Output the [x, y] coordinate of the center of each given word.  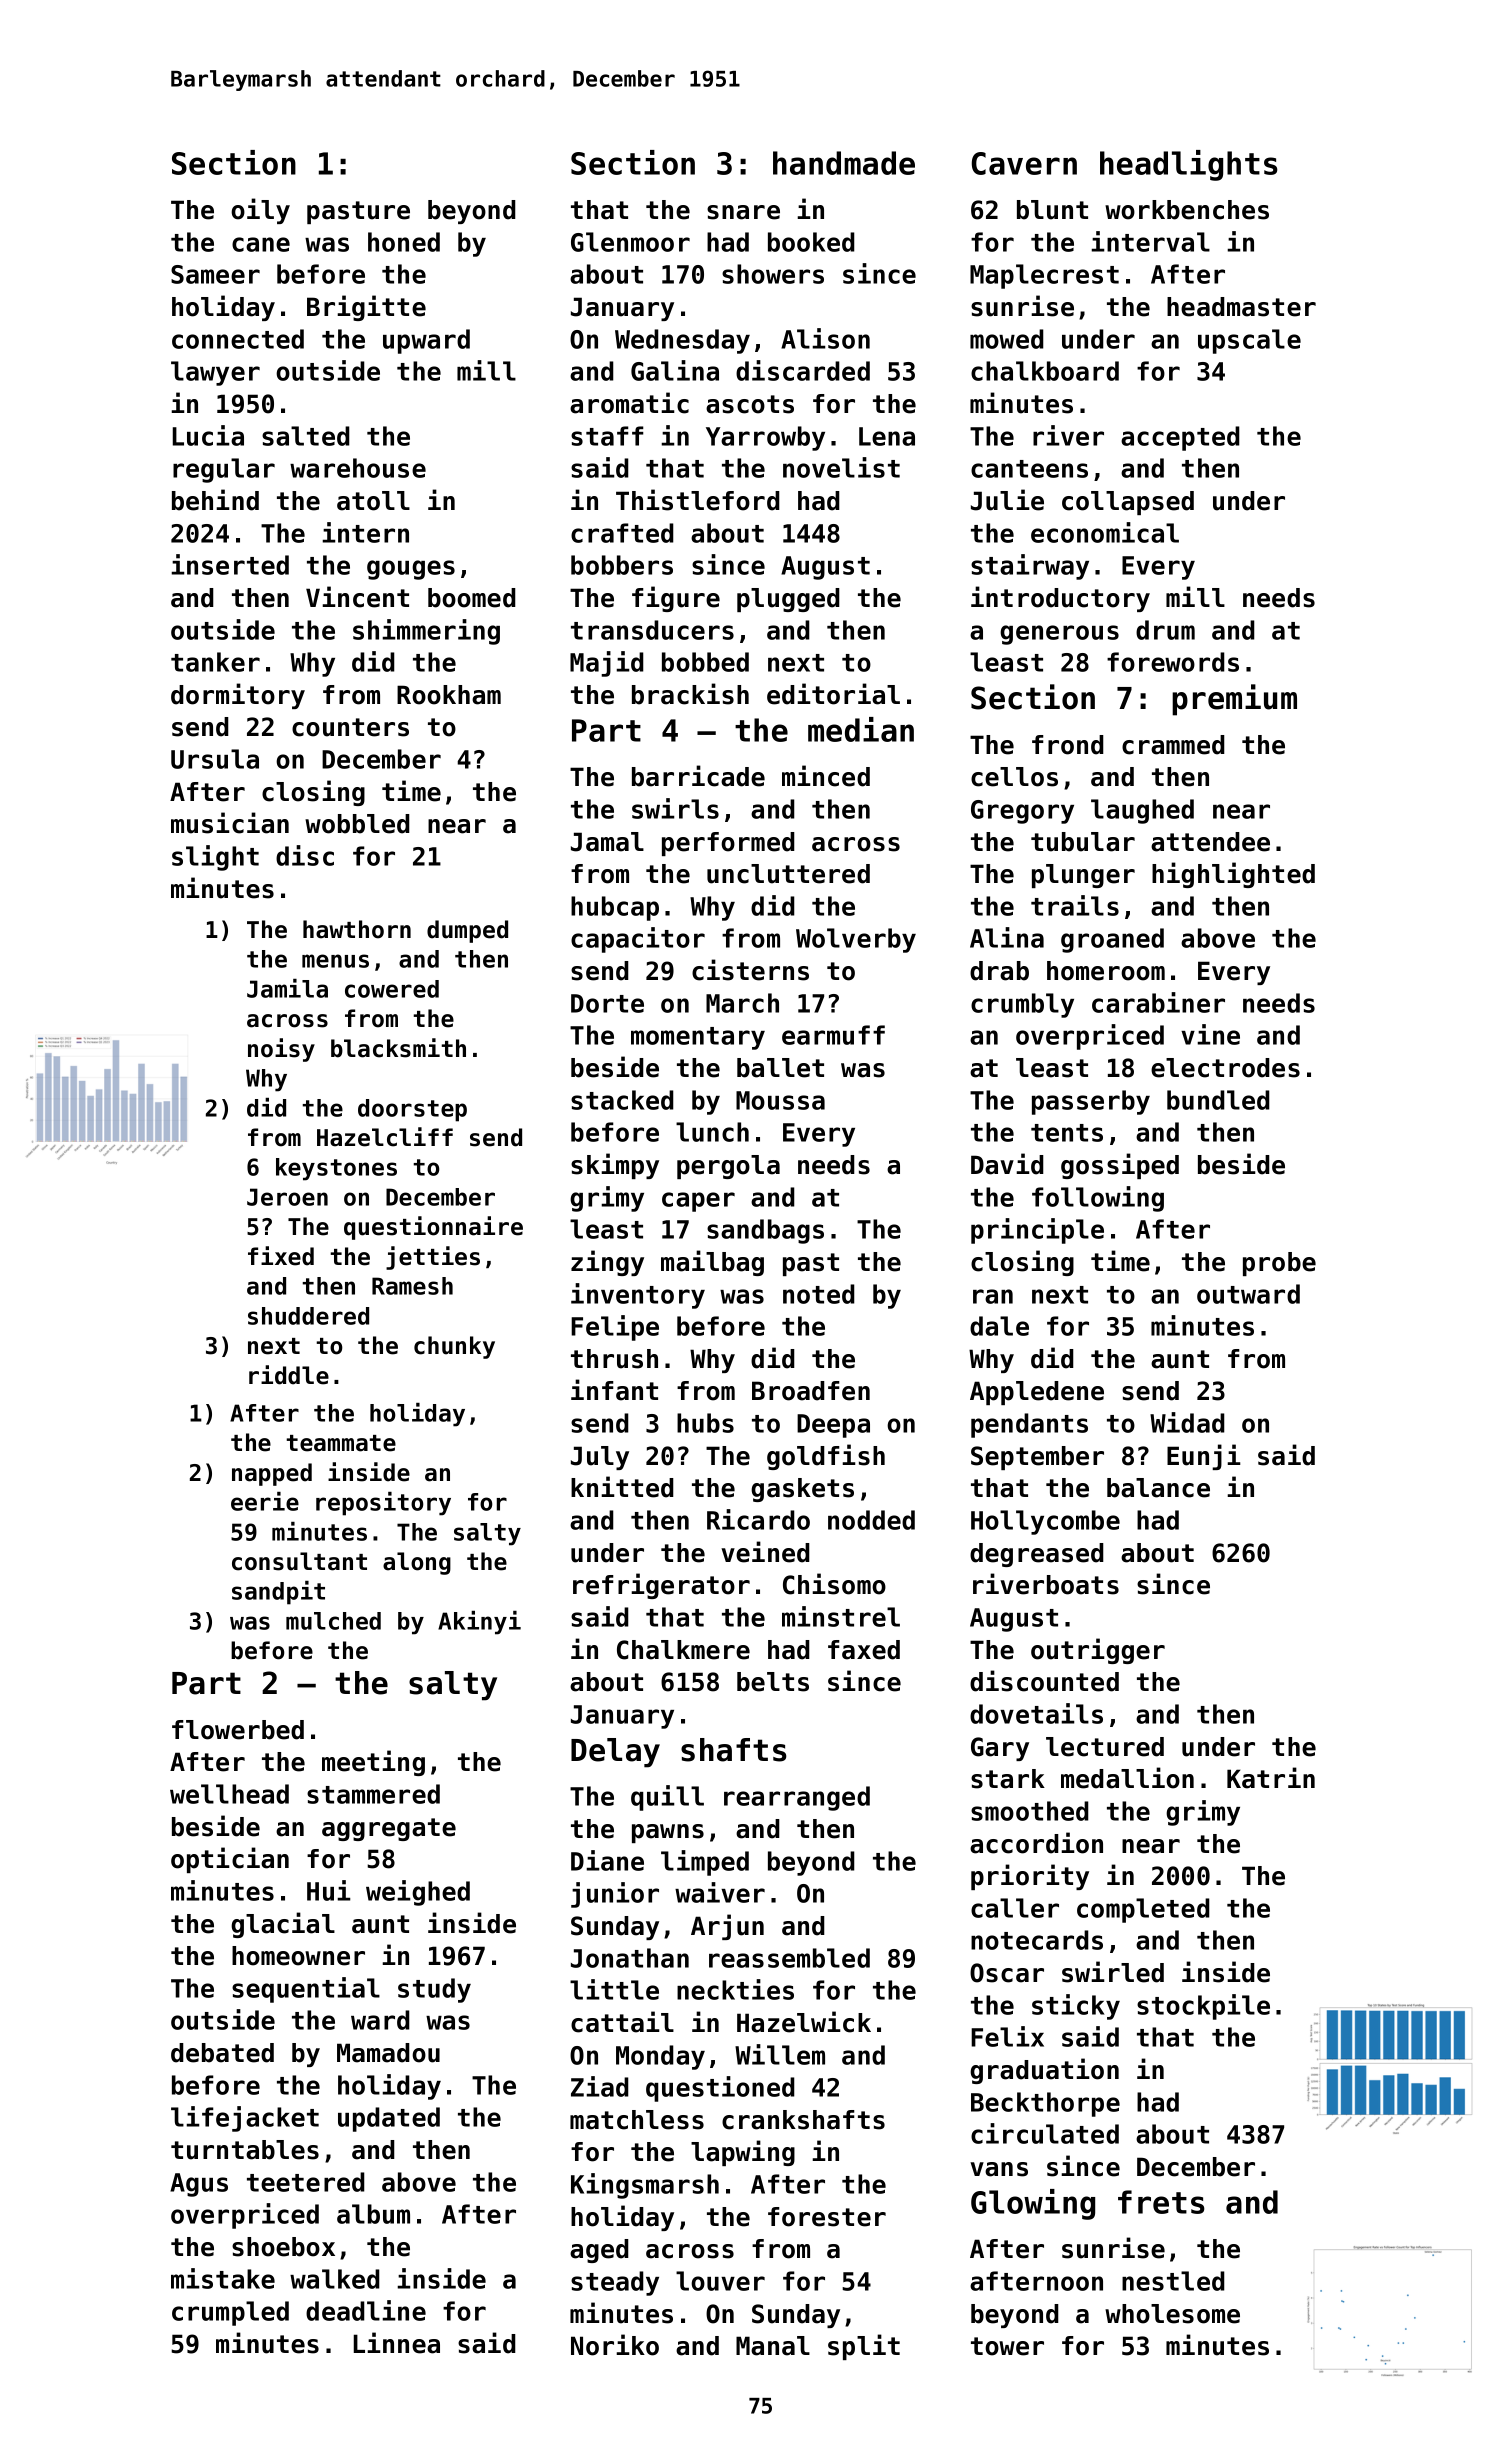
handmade [844, 163]
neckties [735, 1989]
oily [260, 211]
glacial [283, 1925]
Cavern [1024, 163]
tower [1007, 2346]
